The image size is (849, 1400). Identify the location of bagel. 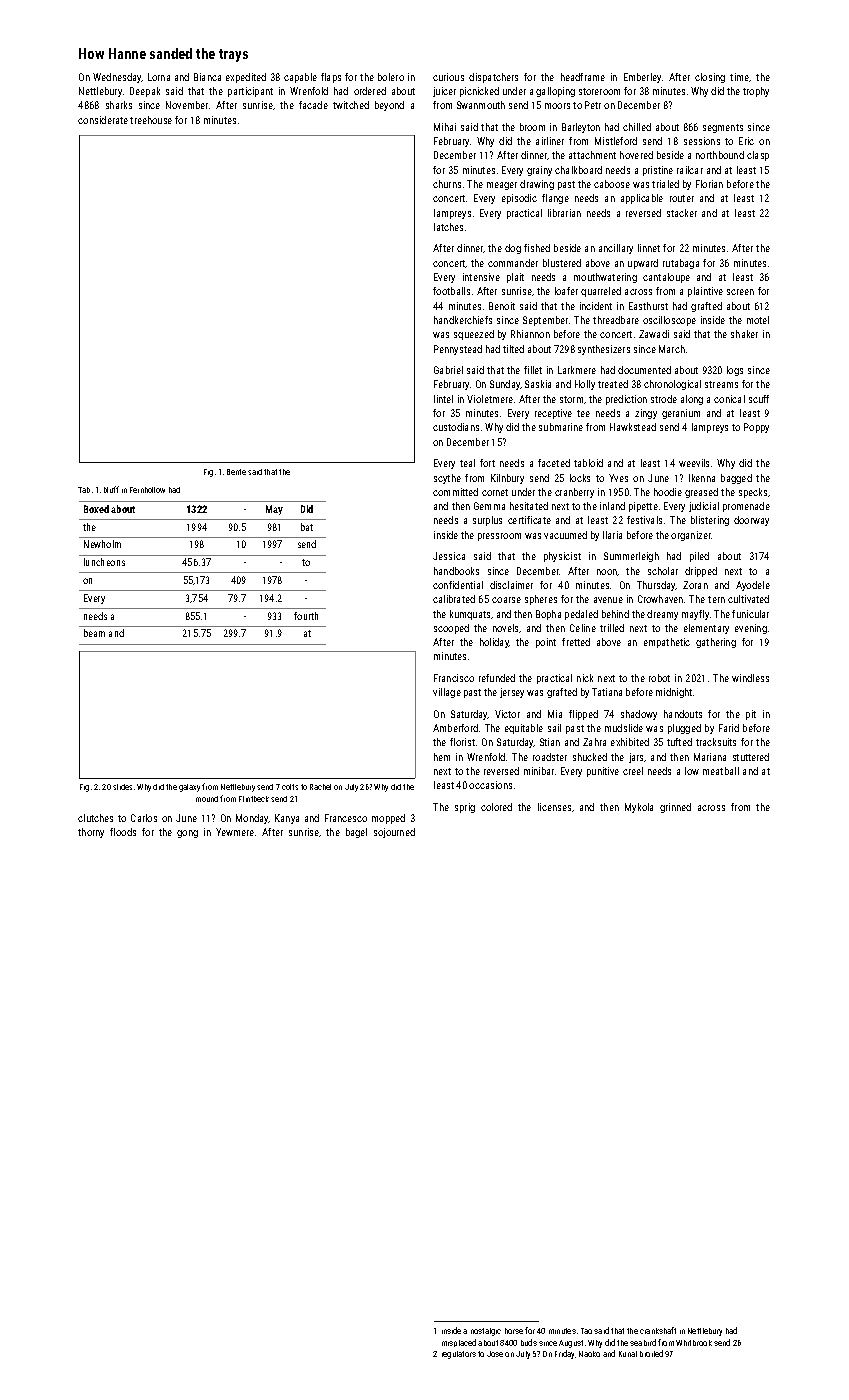
(356, 833).
